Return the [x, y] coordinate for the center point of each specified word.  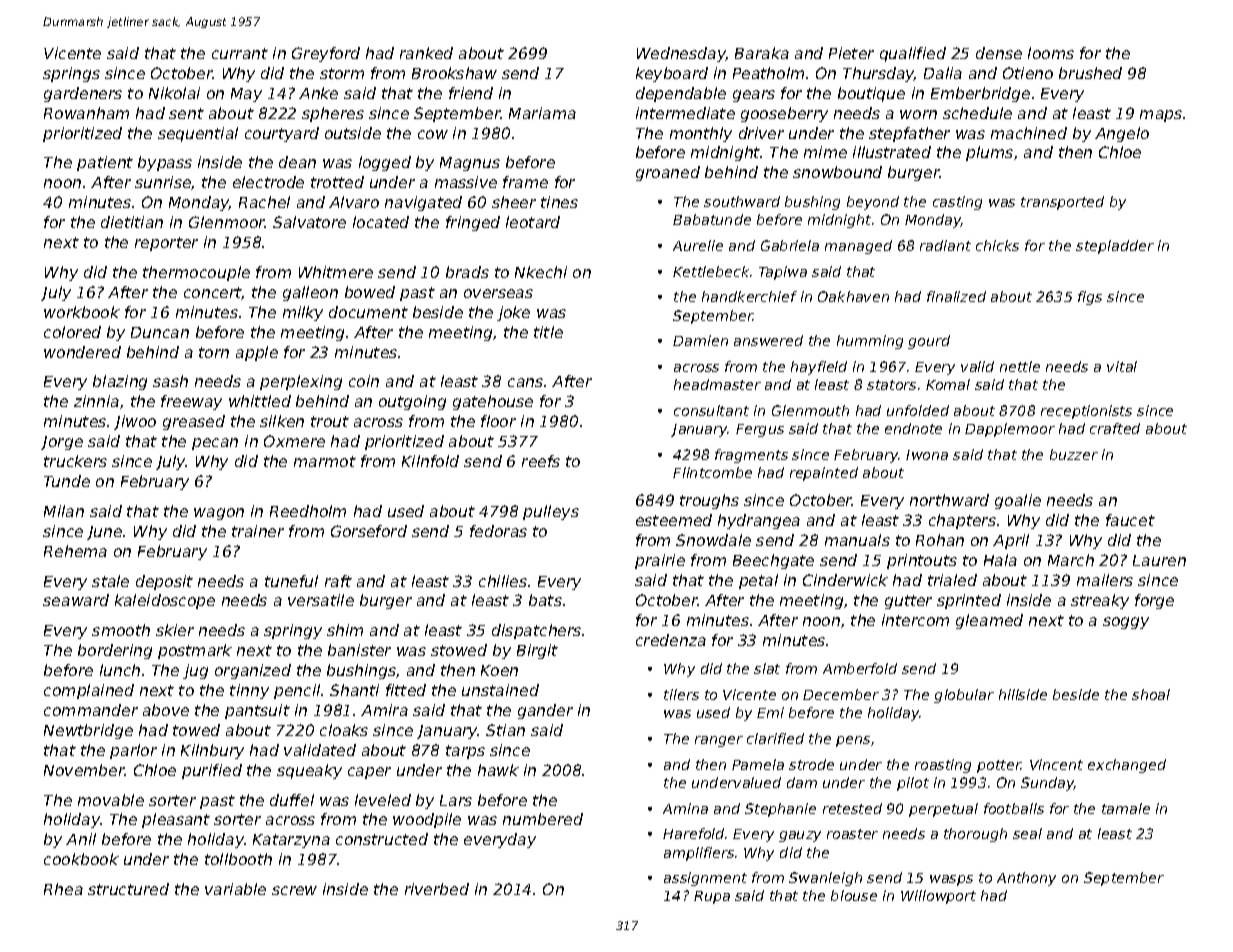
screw [294, 890]
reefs [541, 461]
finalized [956, 296]
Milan [64, 511]
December [841, 694]
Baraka [762, 53]
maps [1161, 116]
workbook [82, 312]
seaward [76, 600]
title [548, 332]
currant [240, 53]
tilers [681, 694]
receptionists [1086, 412]
